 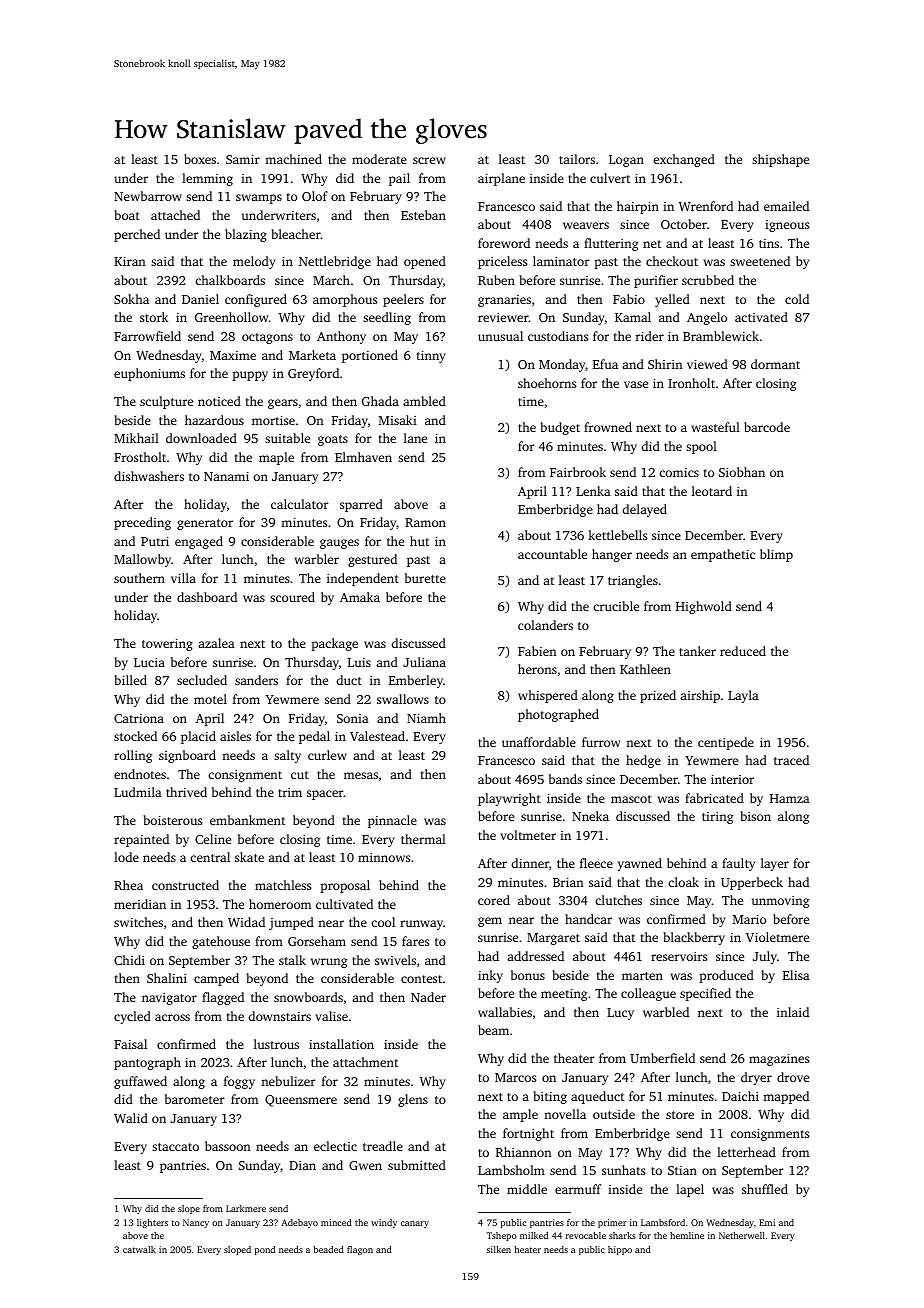 What do you see at coordinates (765, 1189) in the screenshot?
I see `shuffled` at bounding box center [765, 1189].
